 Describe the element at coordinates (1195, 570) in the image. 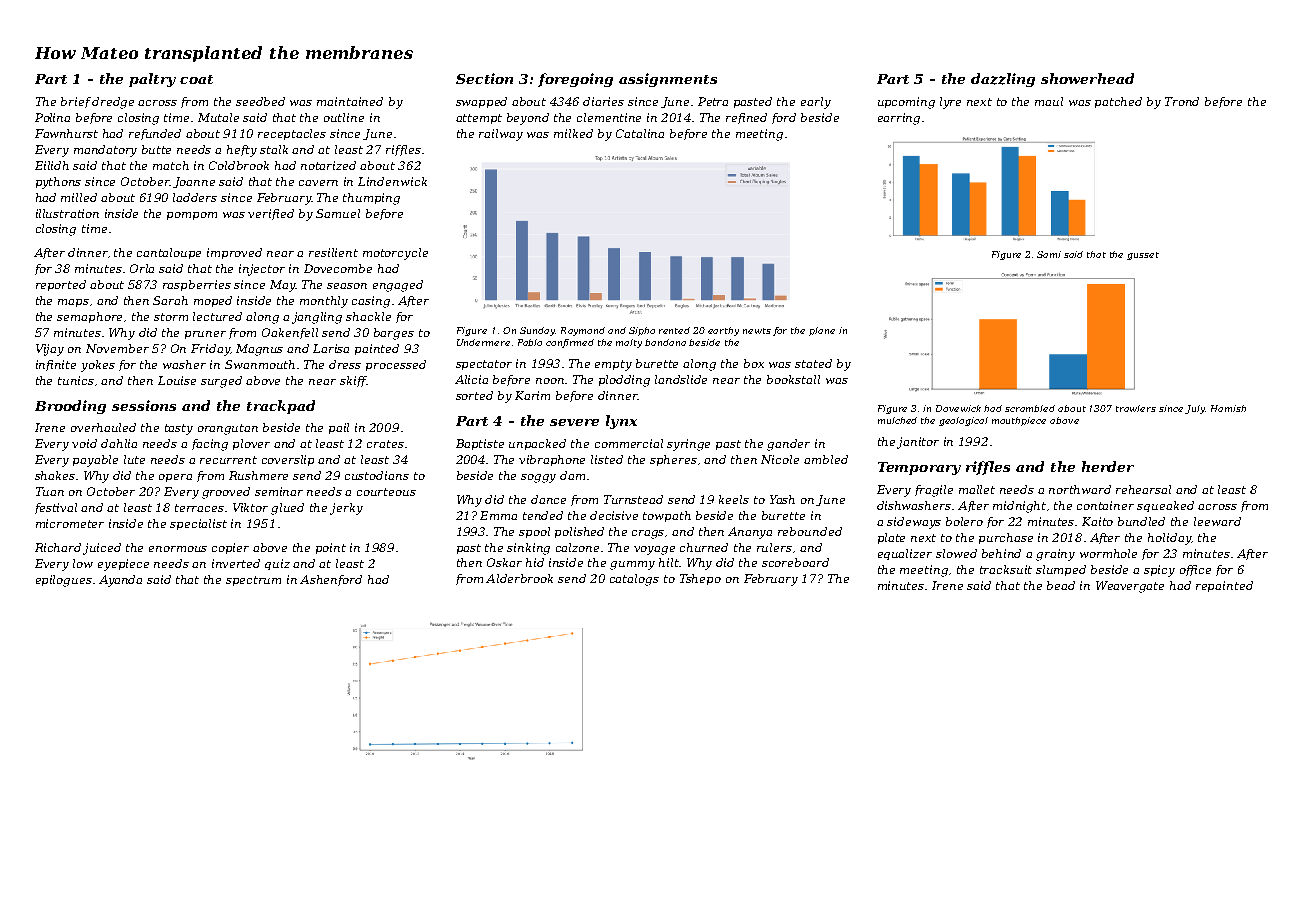

I see `office` at that location.
